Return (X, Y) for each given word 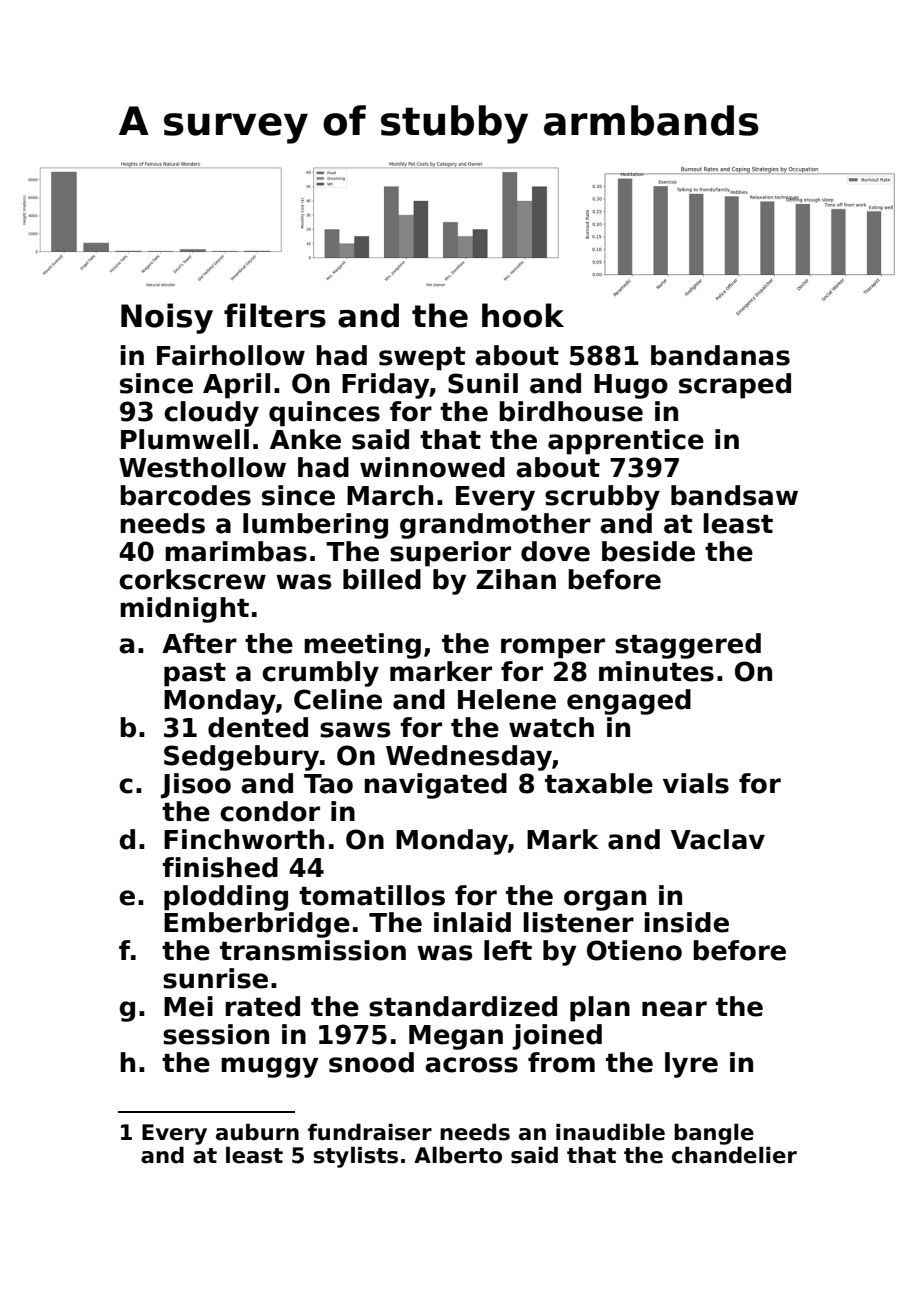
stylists (355, 1157)
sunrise (215, 978)
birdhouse (571, 411)
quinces (324, 414)
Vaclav (718, 839)
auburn (257, 1132)
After (199, 643)
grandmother (495, 526)
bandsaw (734, 495)
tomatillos (372, 895)
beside (648, 551)
